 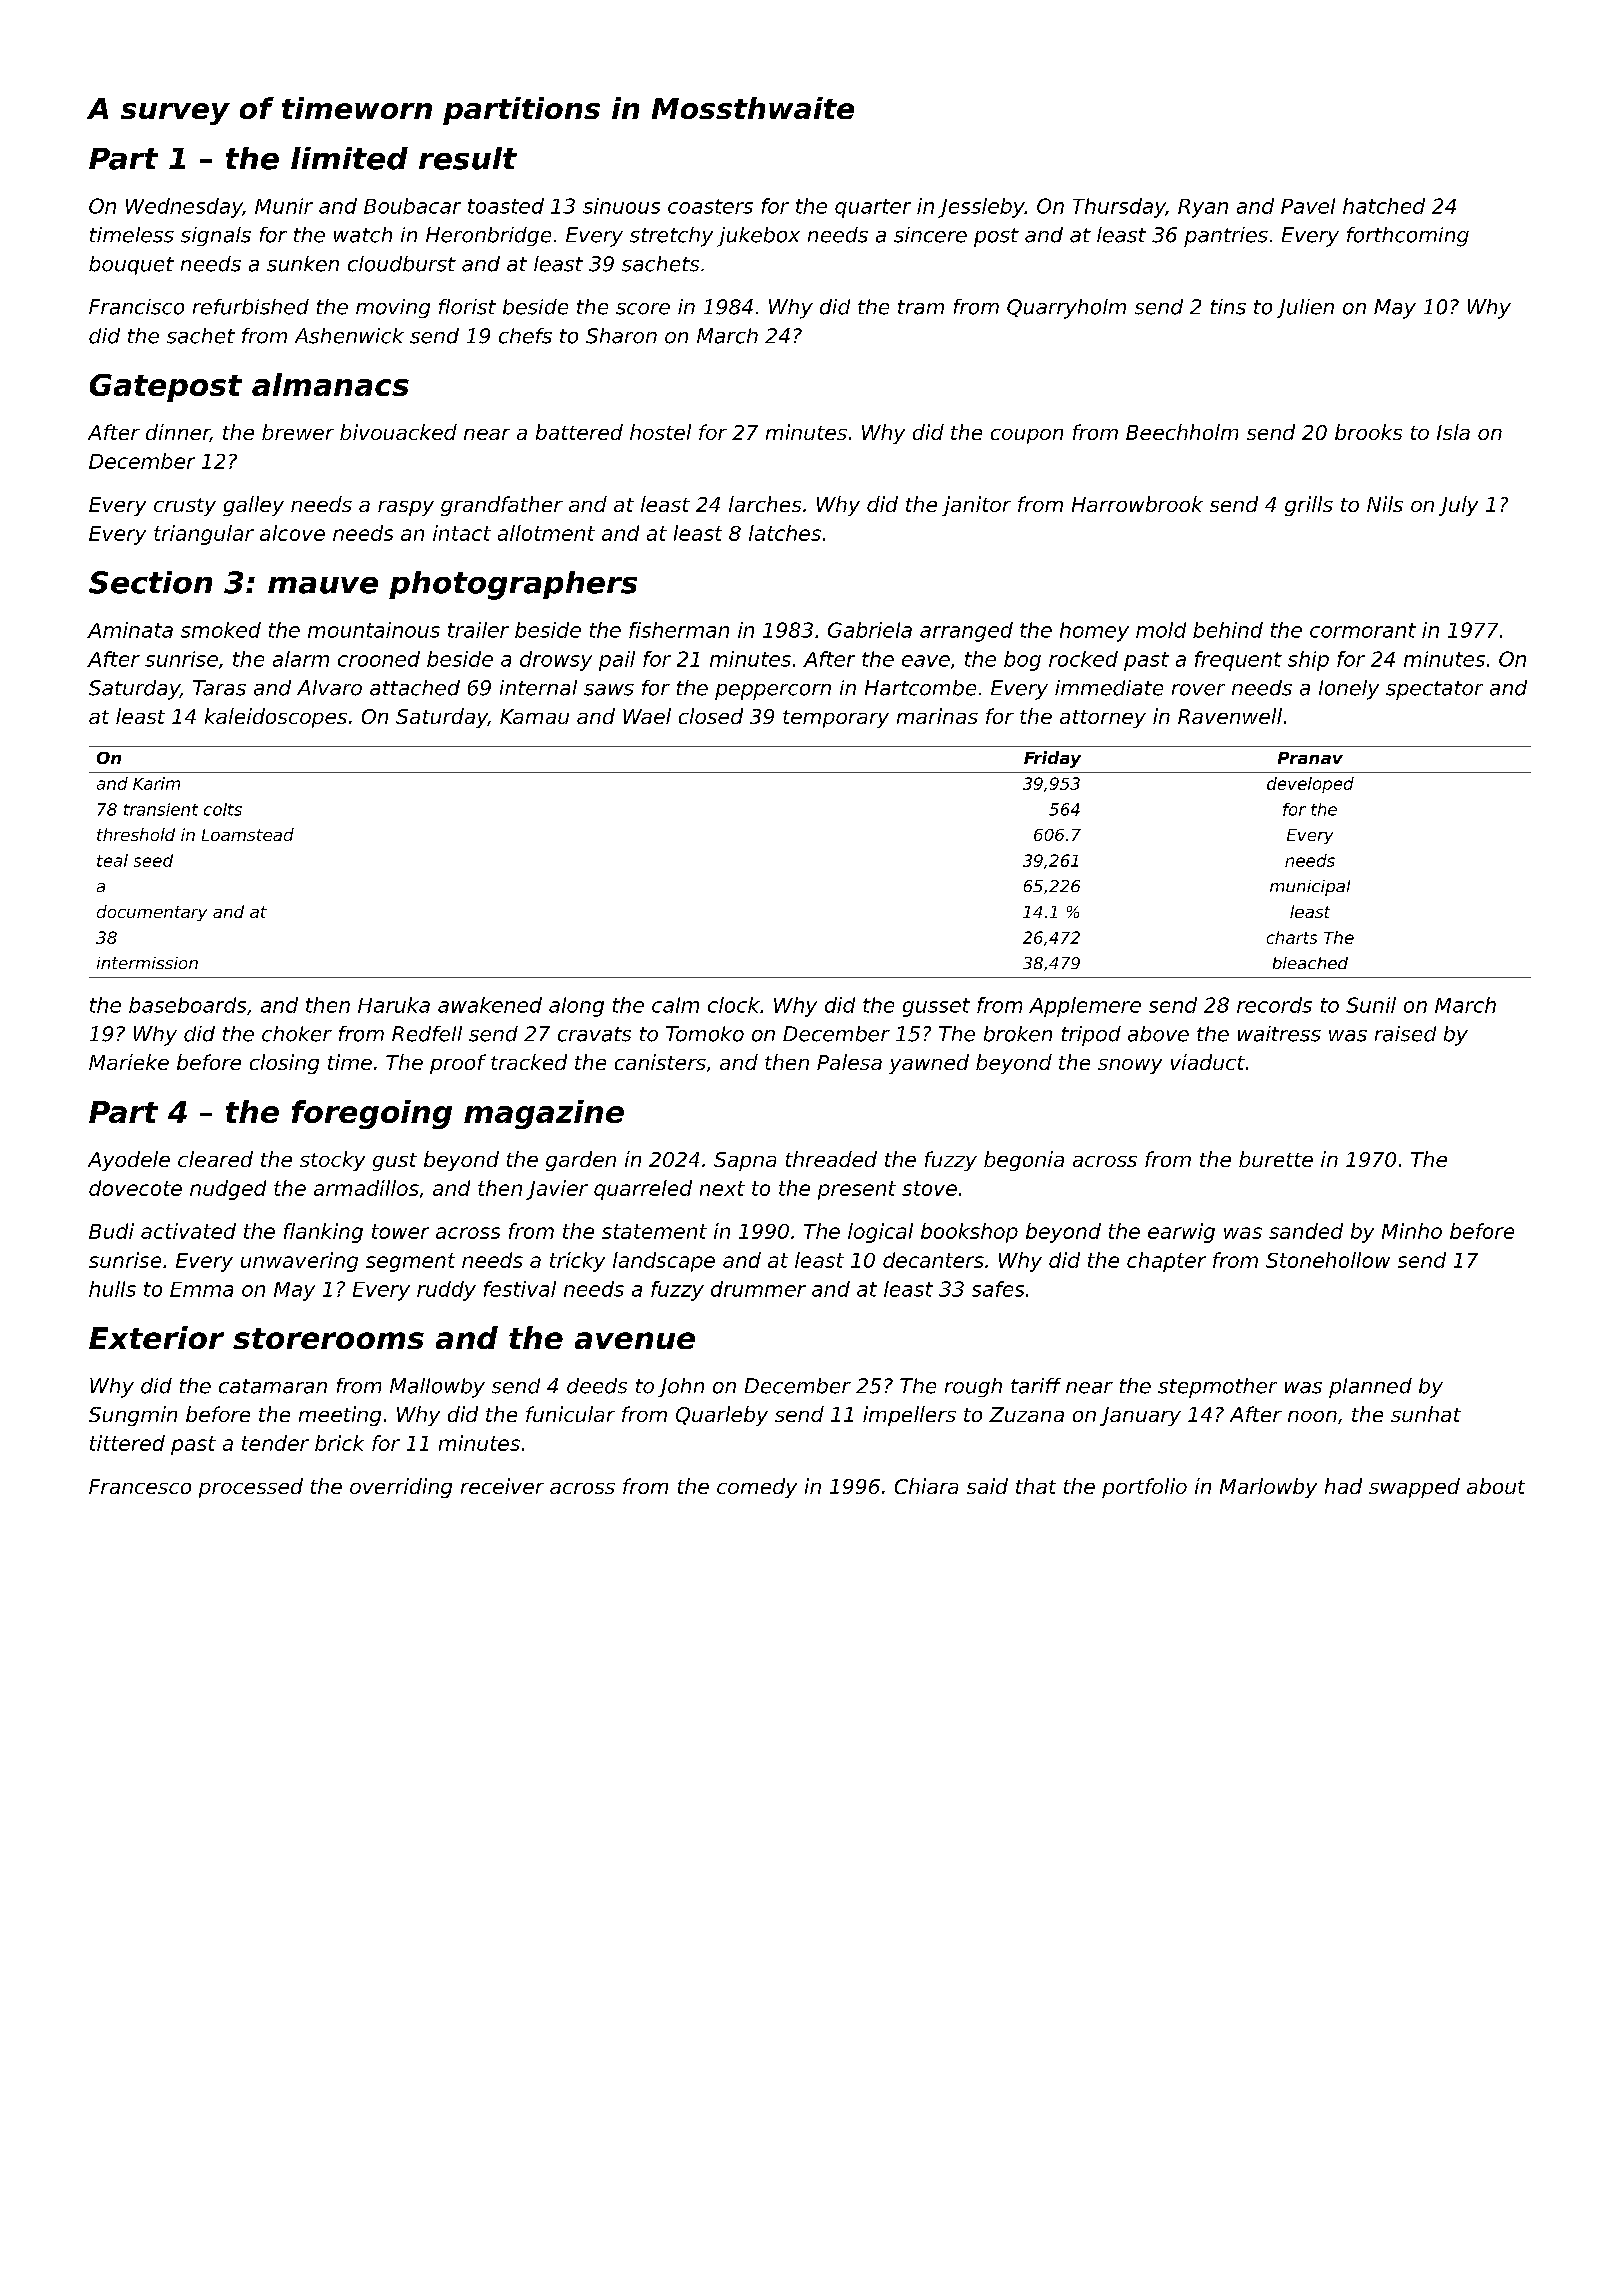 What do you see at coordinates (1310, 785) in the screenshot?
I see `developed` at bounding box center [1310, 785].
